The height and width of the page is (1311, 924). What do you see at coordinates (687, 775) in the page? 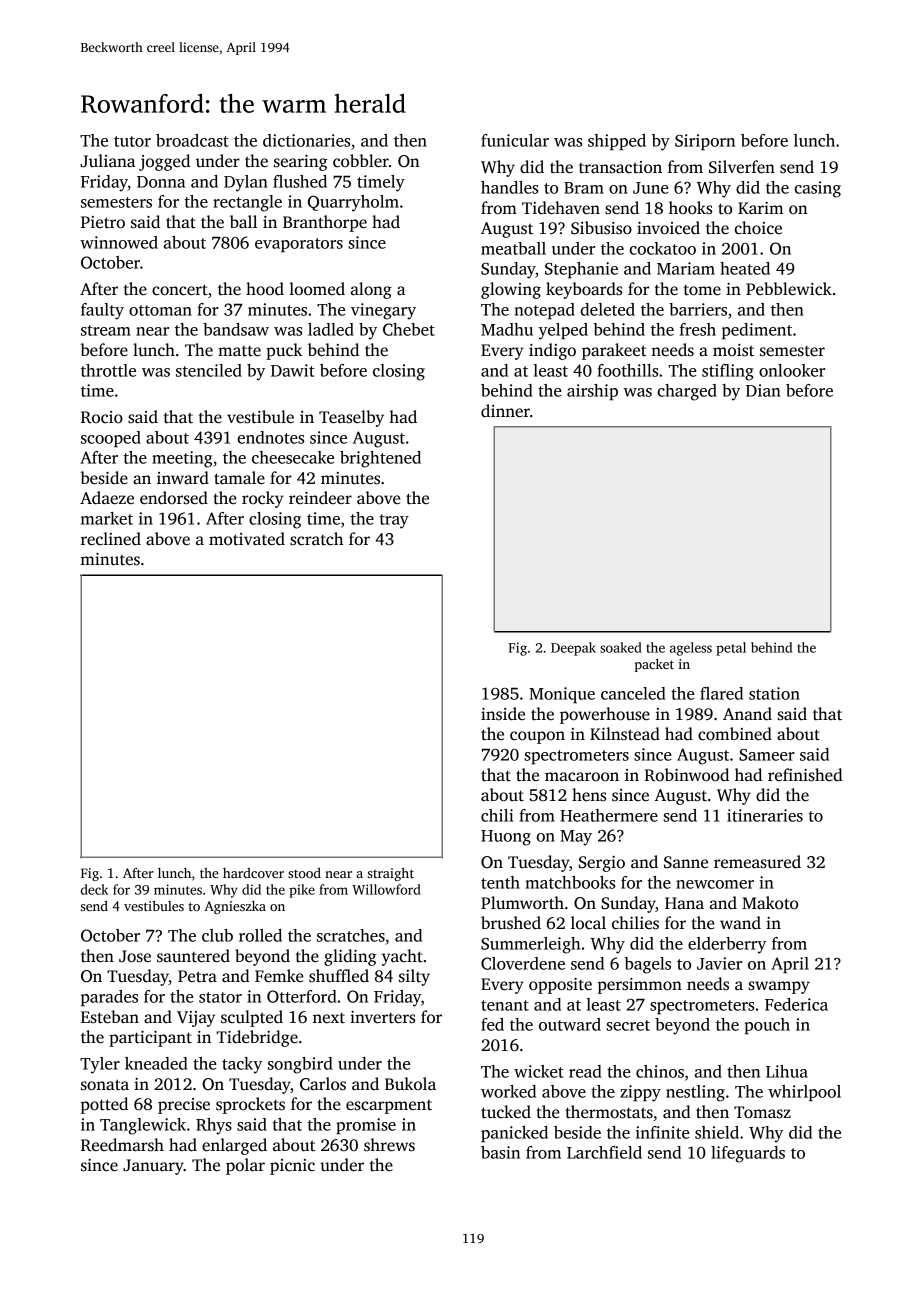
I see `Robinwood` at bounding box center [687, 775].
